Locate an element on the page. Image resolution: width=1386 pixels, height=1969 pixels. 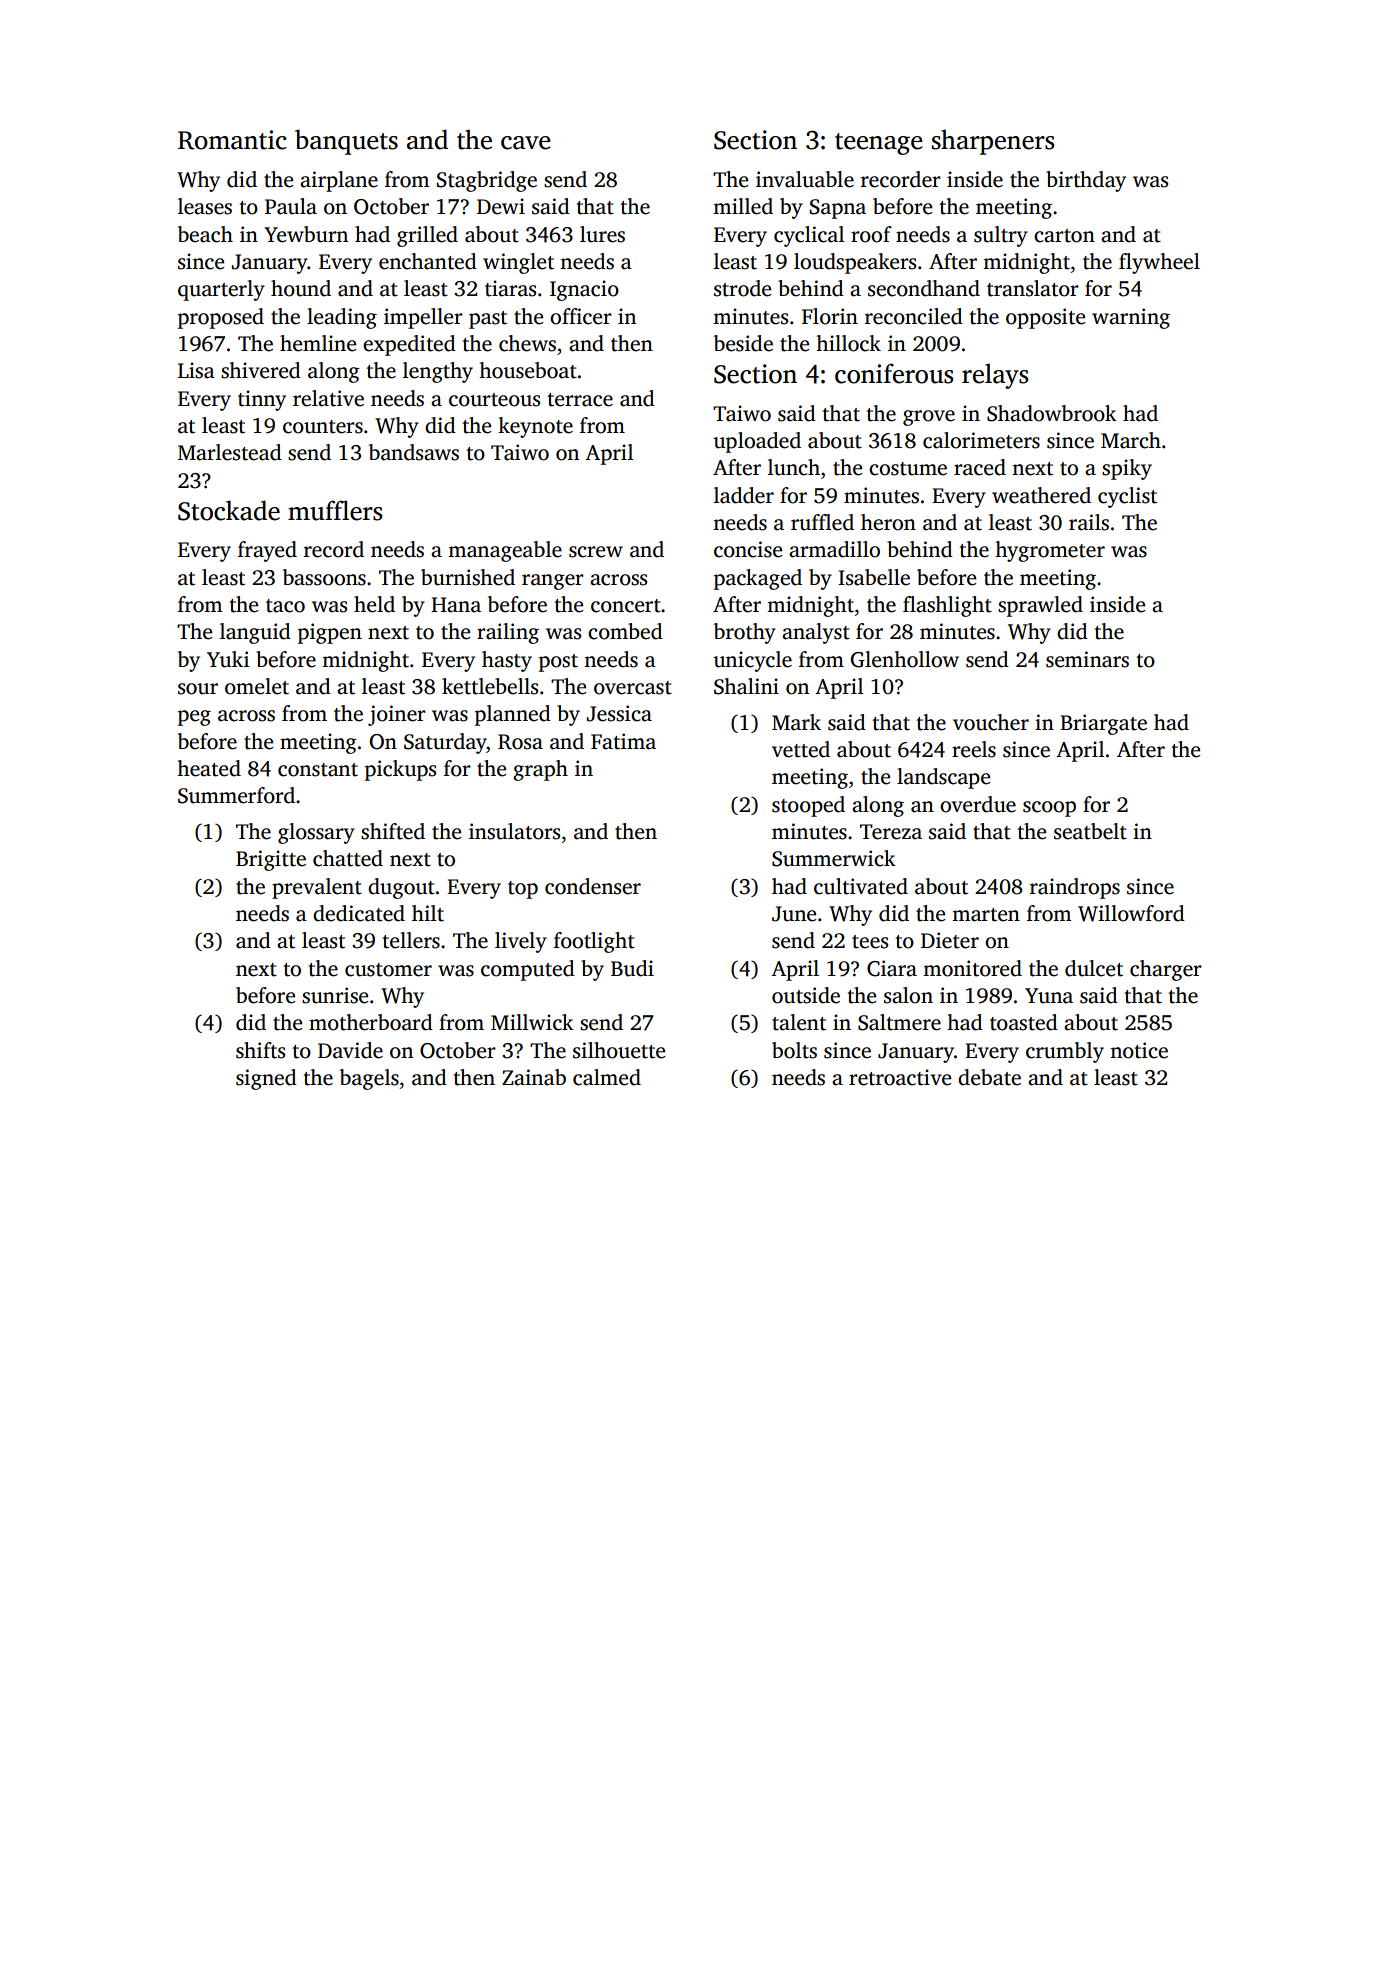
Glenhollow is located at coordinates (905, 659).
